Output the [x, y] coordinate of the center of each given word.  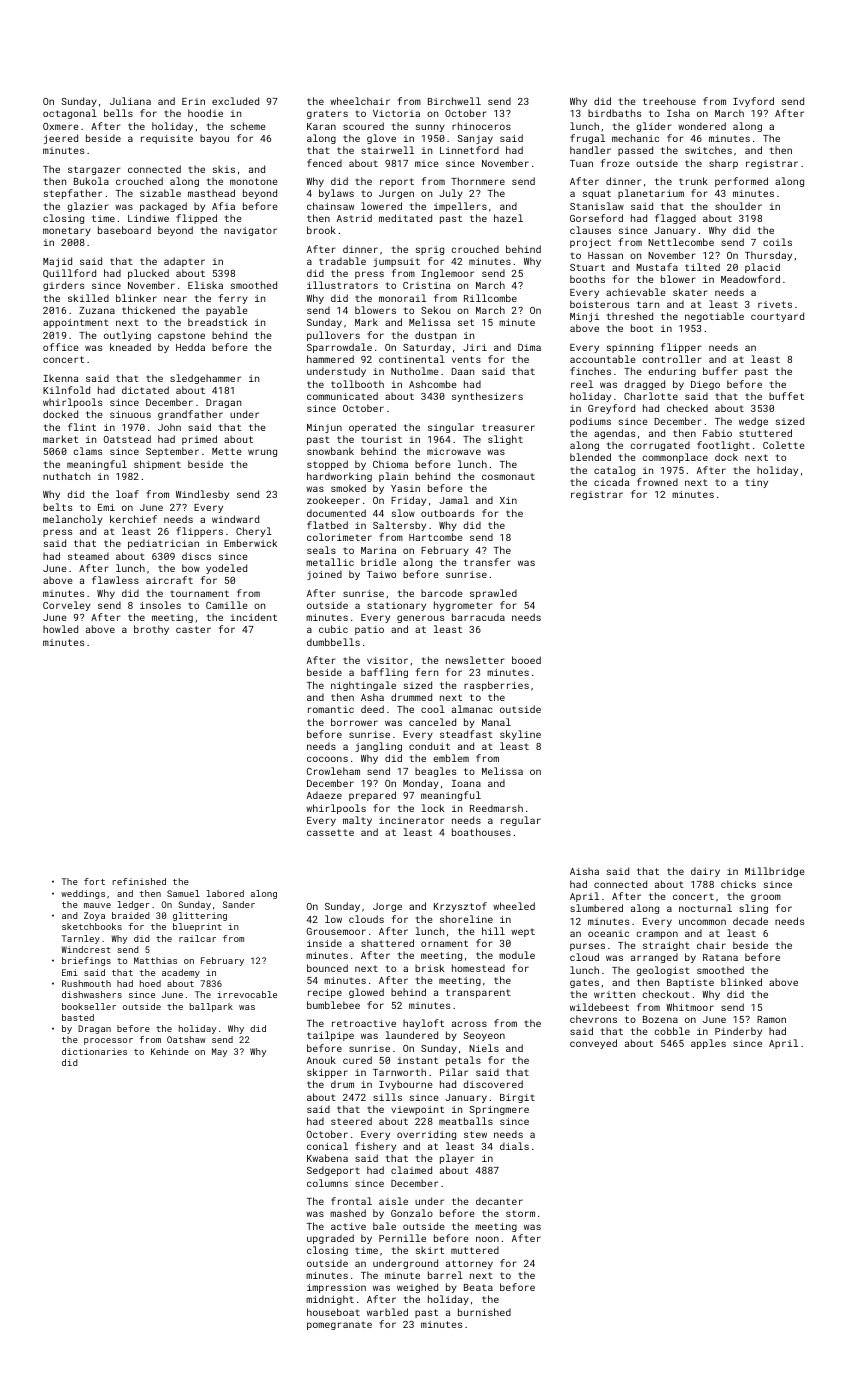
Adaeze [324, 795]
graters [327, 114]
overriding [426, 1135]
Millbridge [775, 872]
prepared [372, 796]
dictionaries [94, 1051]
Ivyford [753, 102]
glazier [88, 207]
